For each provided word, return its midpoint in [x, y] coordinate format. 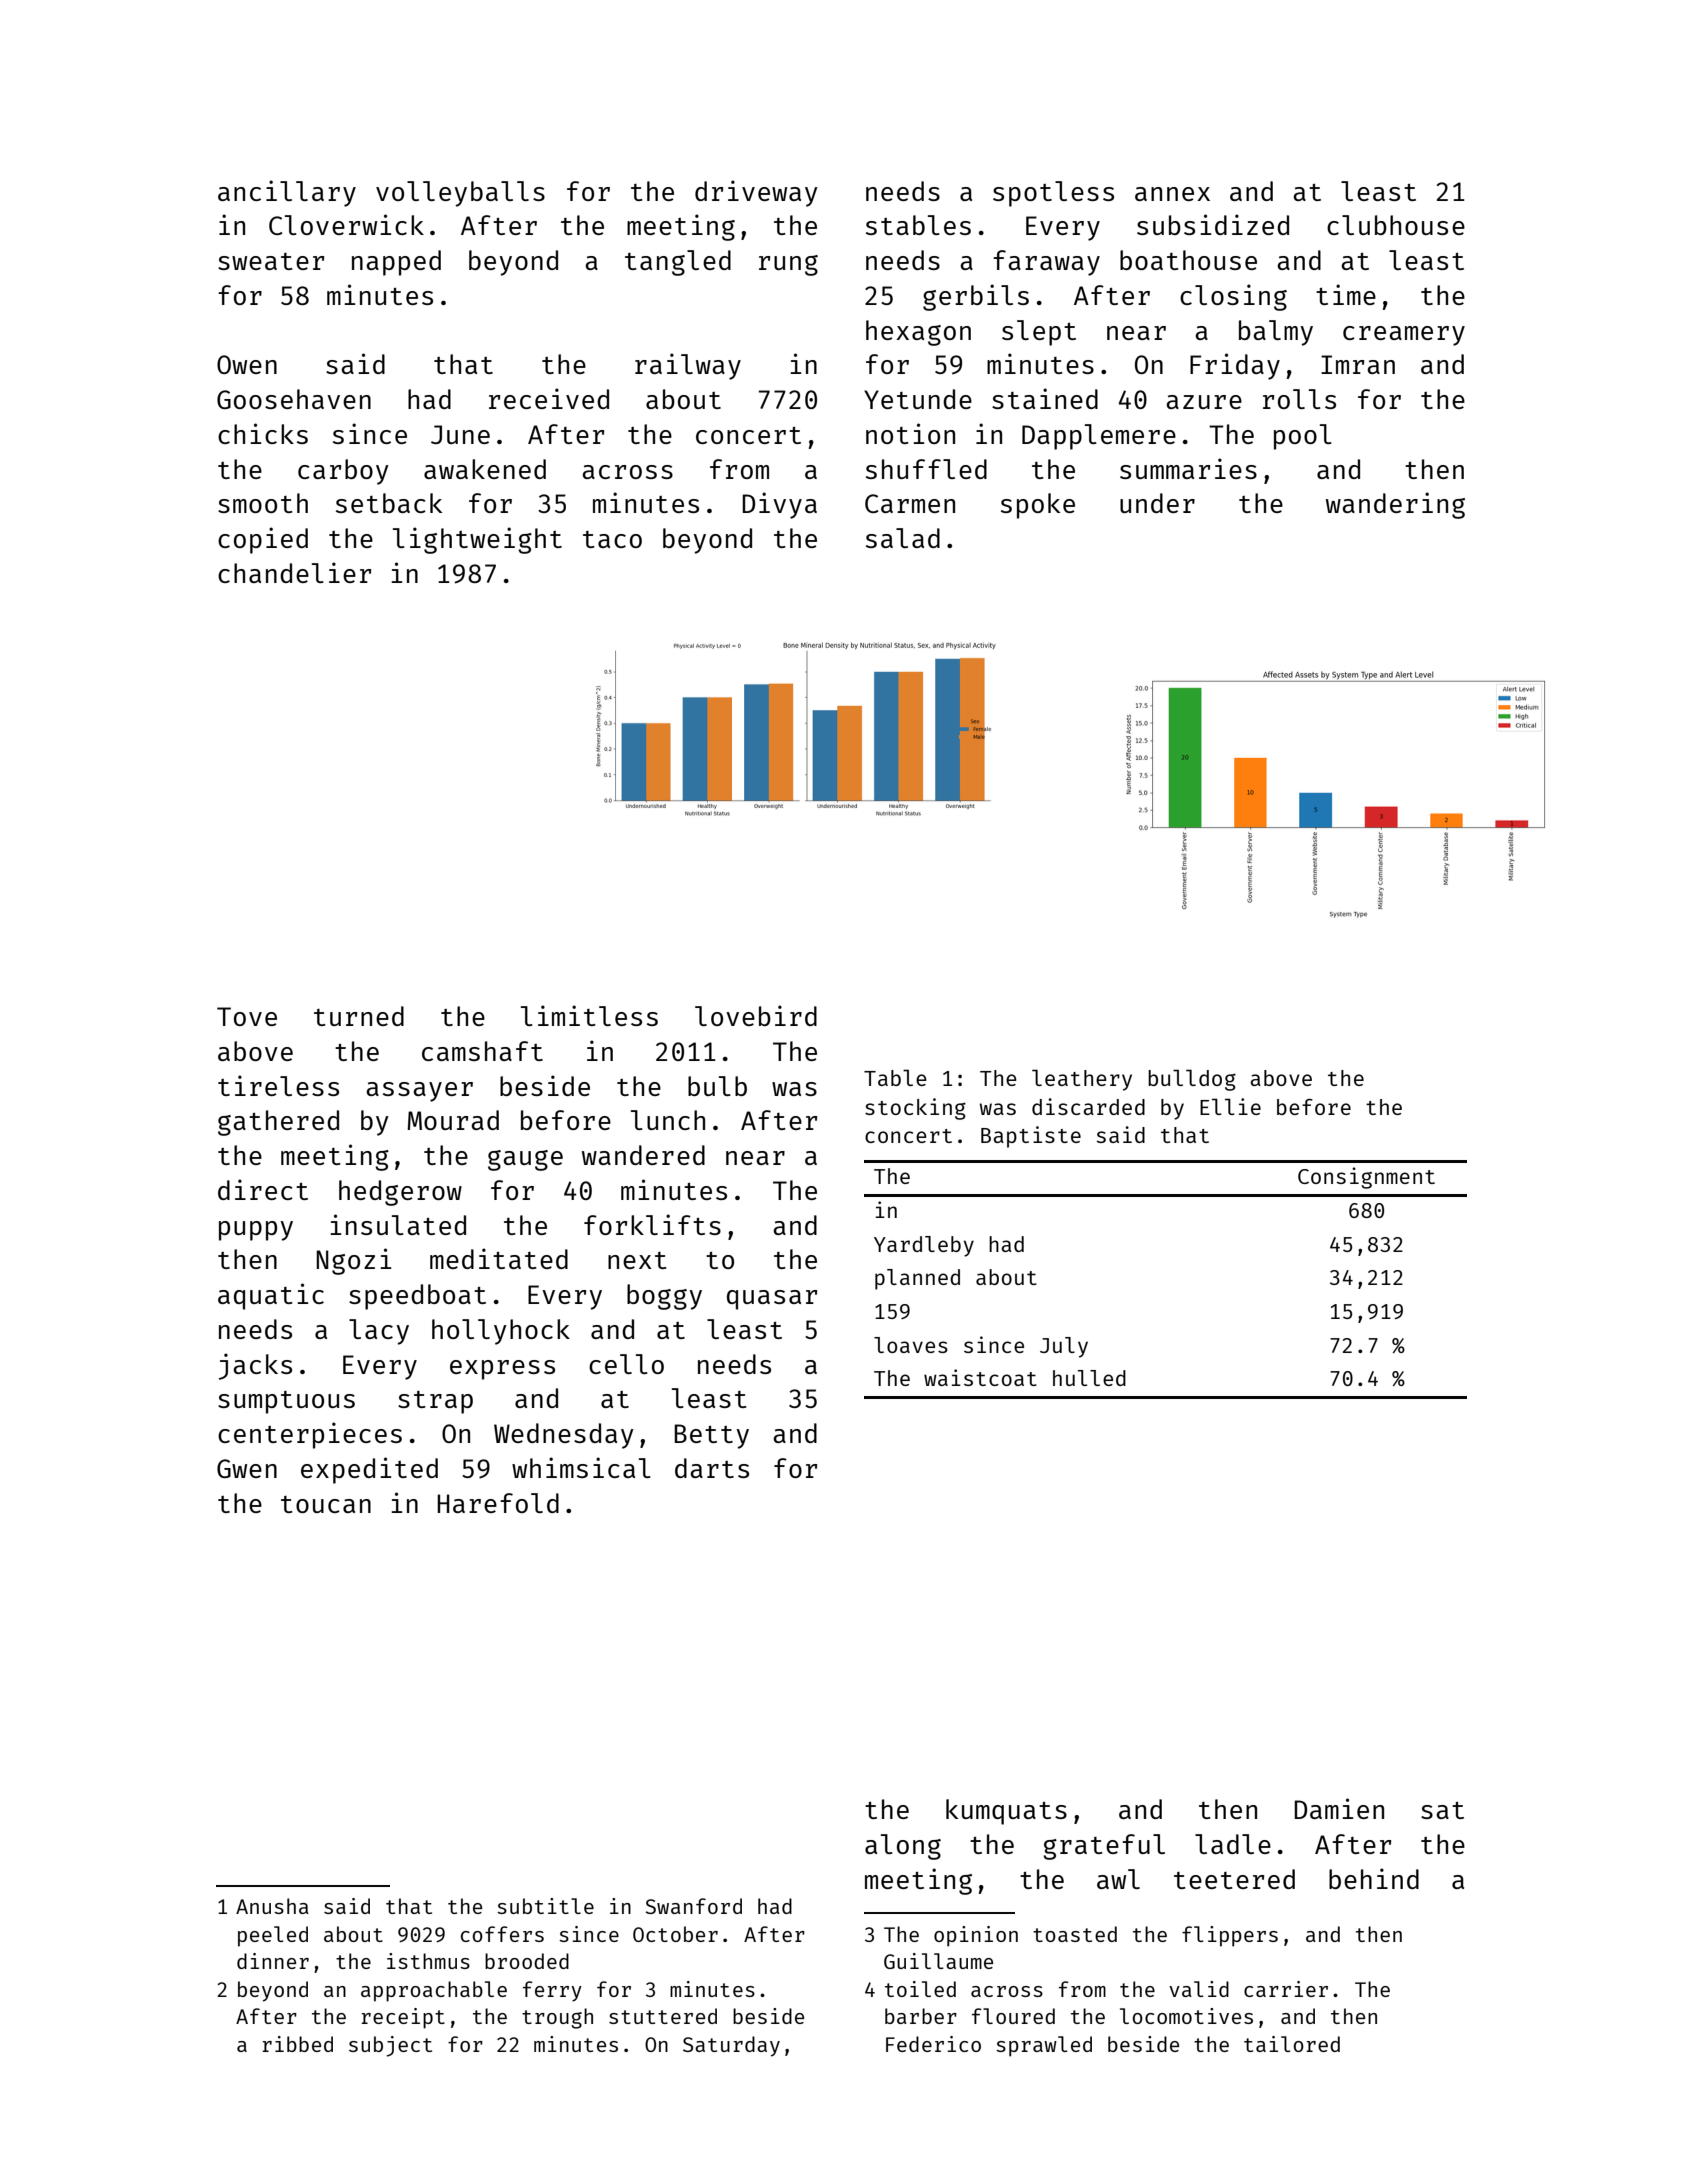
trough [557, 2018]
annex [1172, 194]
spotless [1053, 194]
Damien [1339, 1808]
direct [263, 1189]
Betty [711, 1436]
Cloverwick [346, 224]
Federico [933, 2044]
